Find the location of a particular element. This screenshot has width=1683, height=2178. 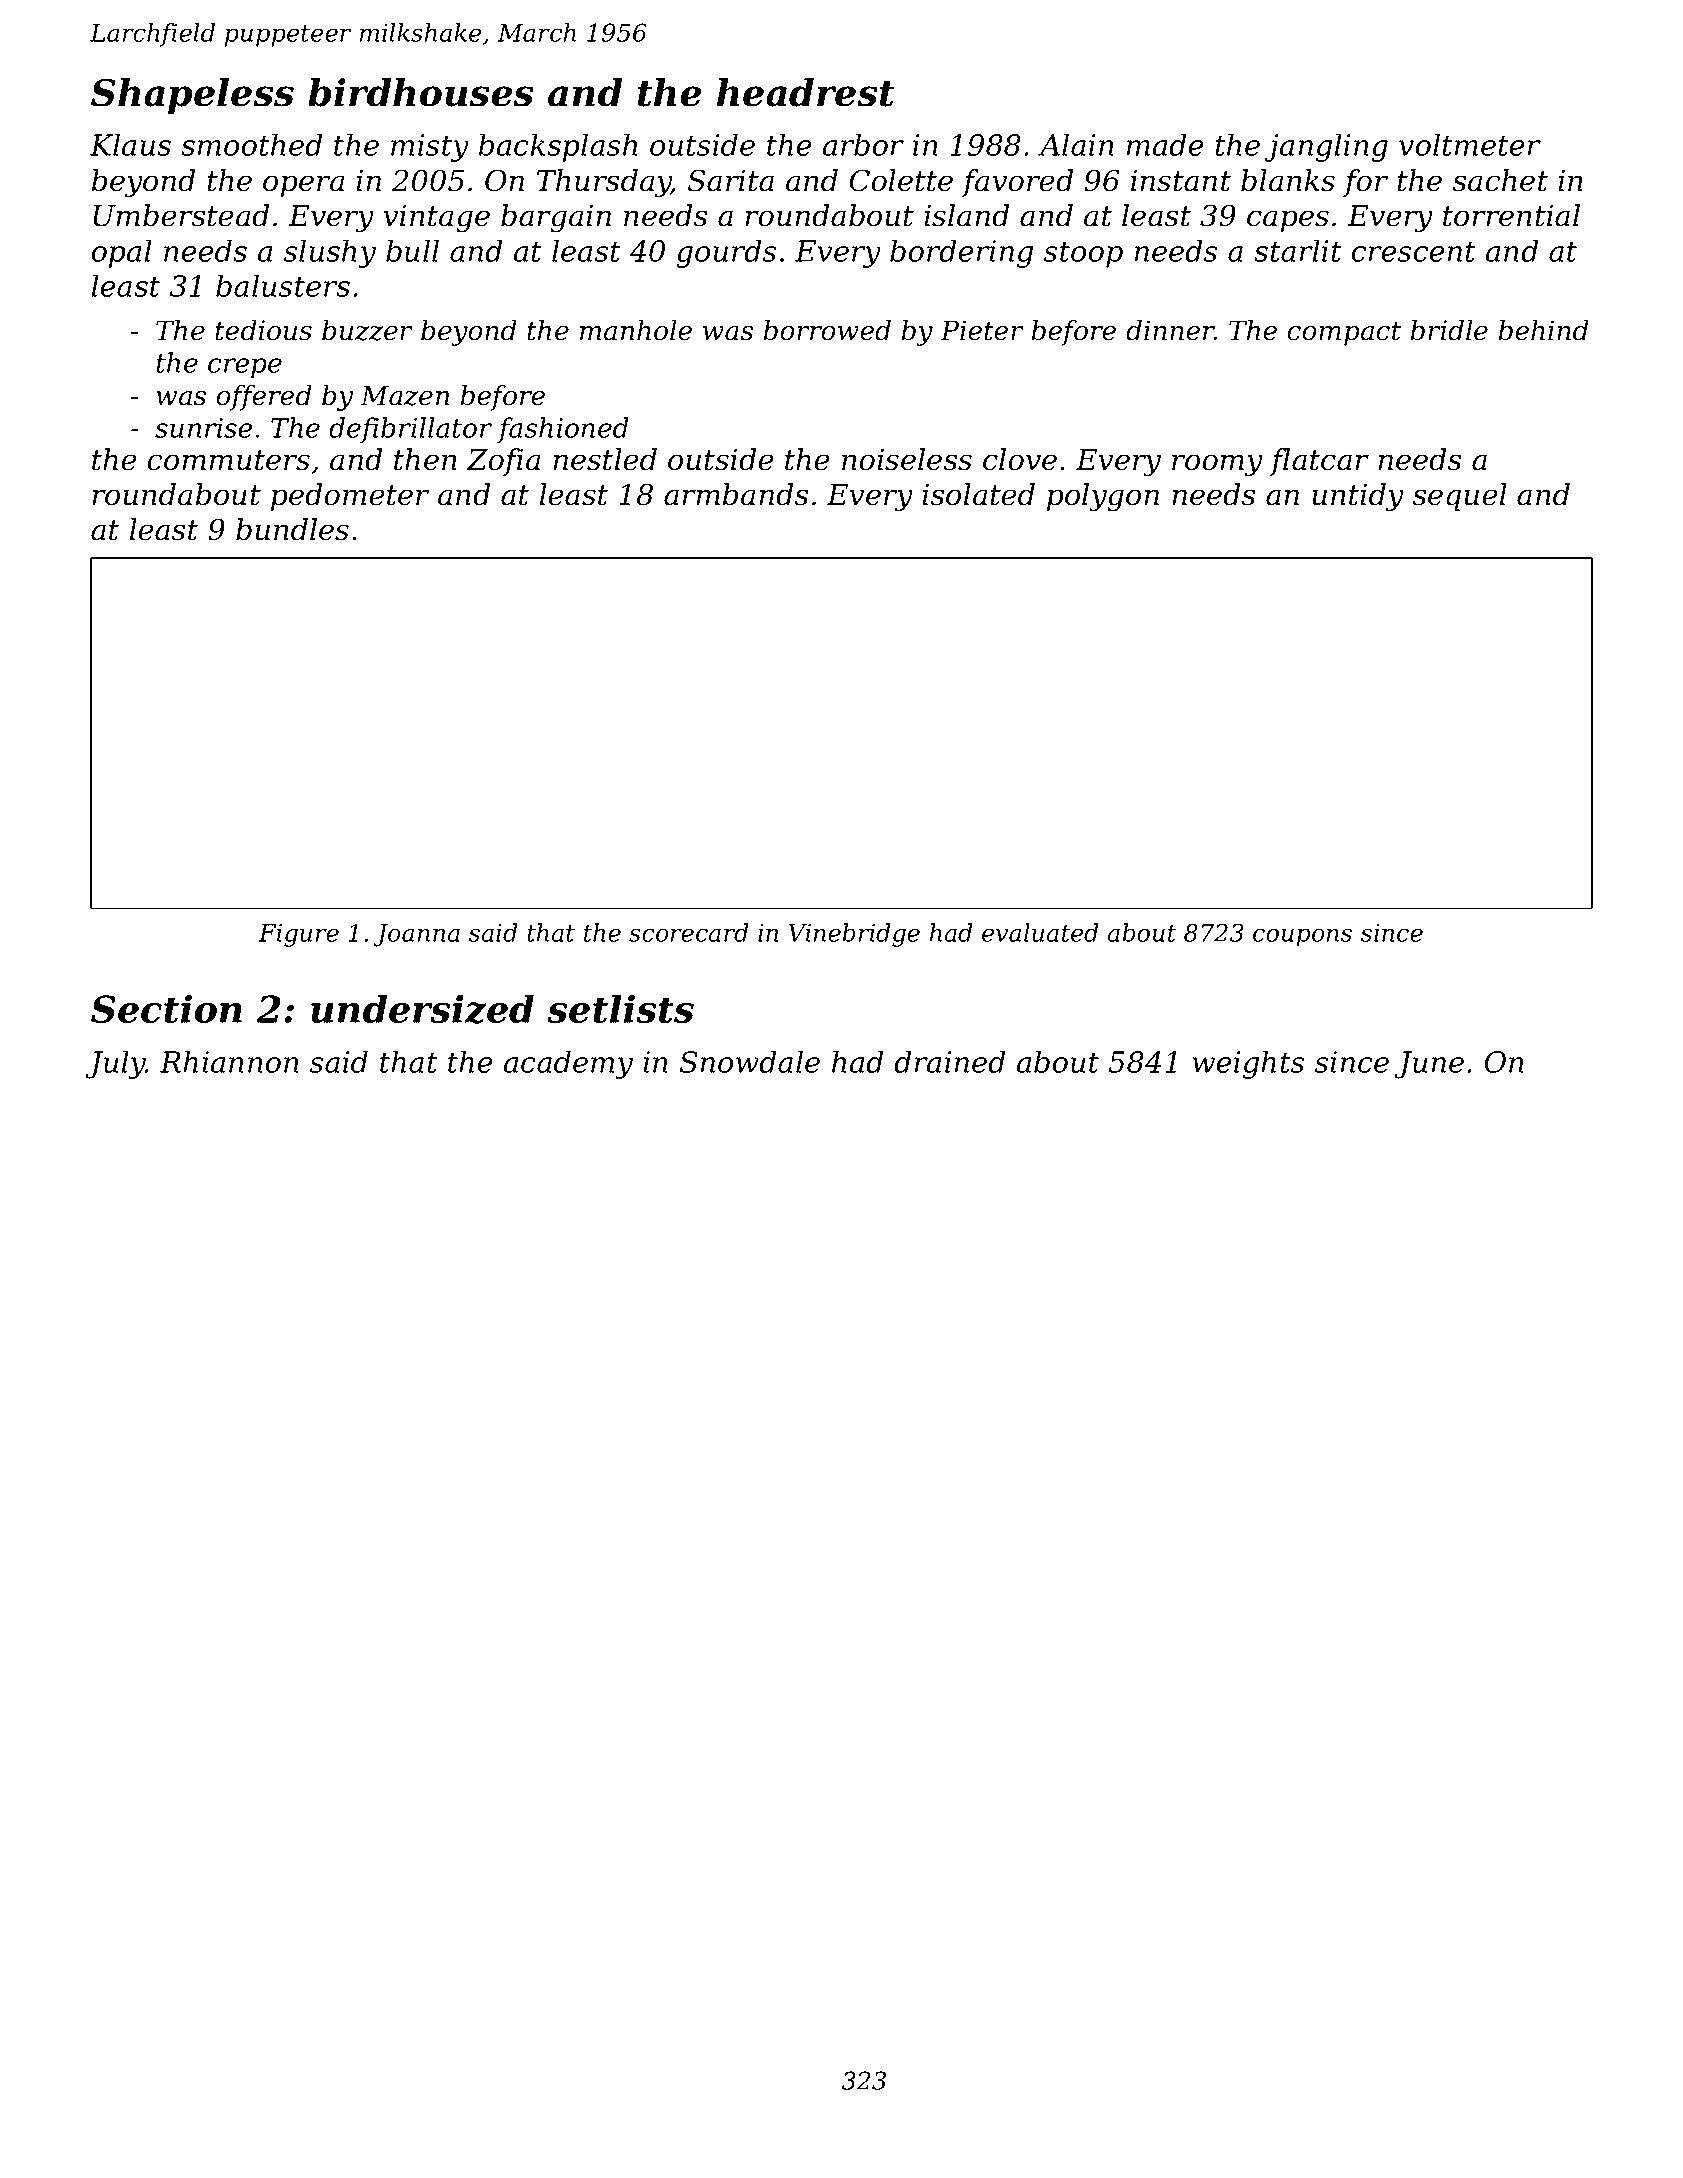

Figure is located at coordinates (299, 935).
